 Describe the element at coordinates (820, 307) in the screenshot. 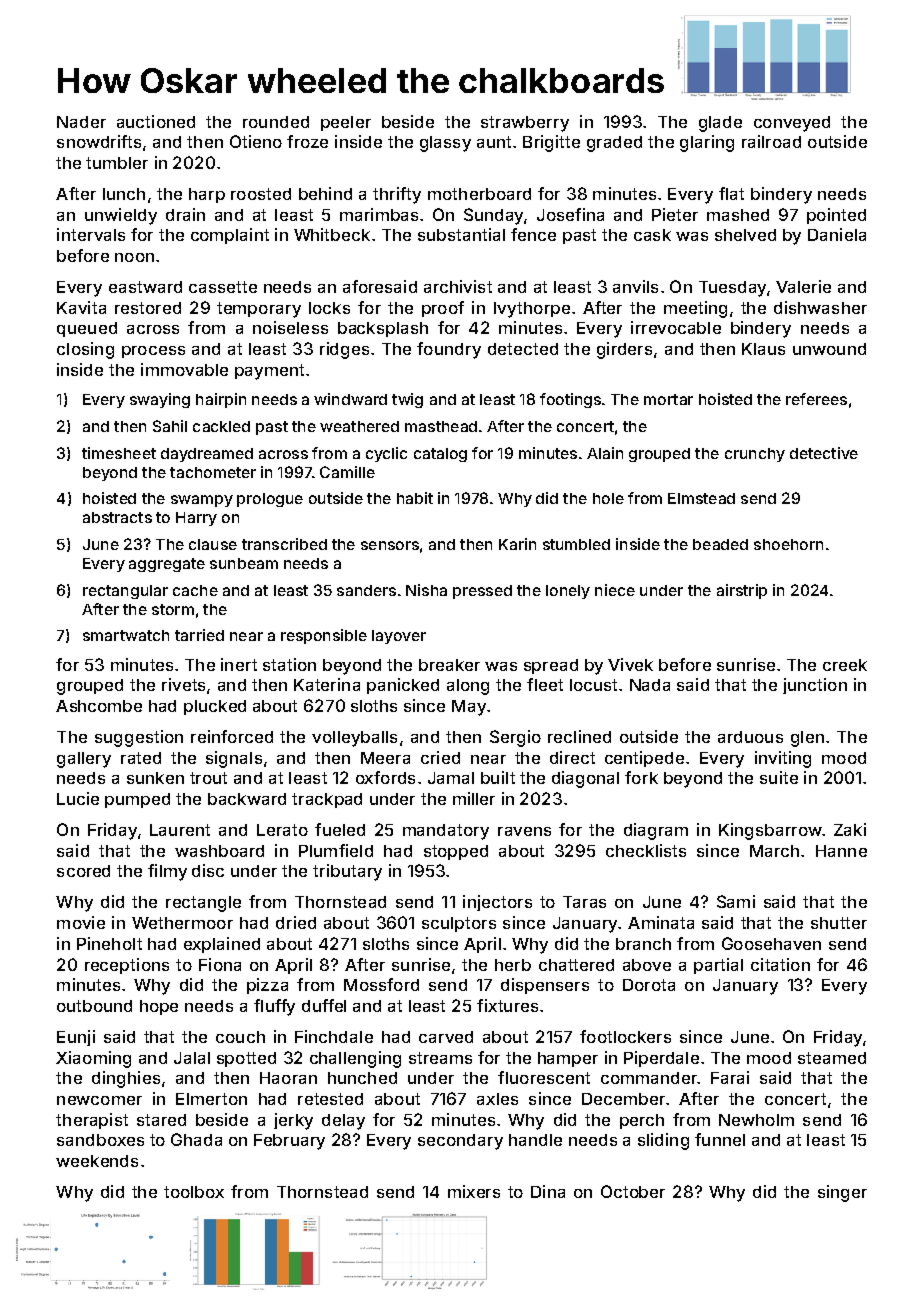

I see `dishwasher` at that location.
